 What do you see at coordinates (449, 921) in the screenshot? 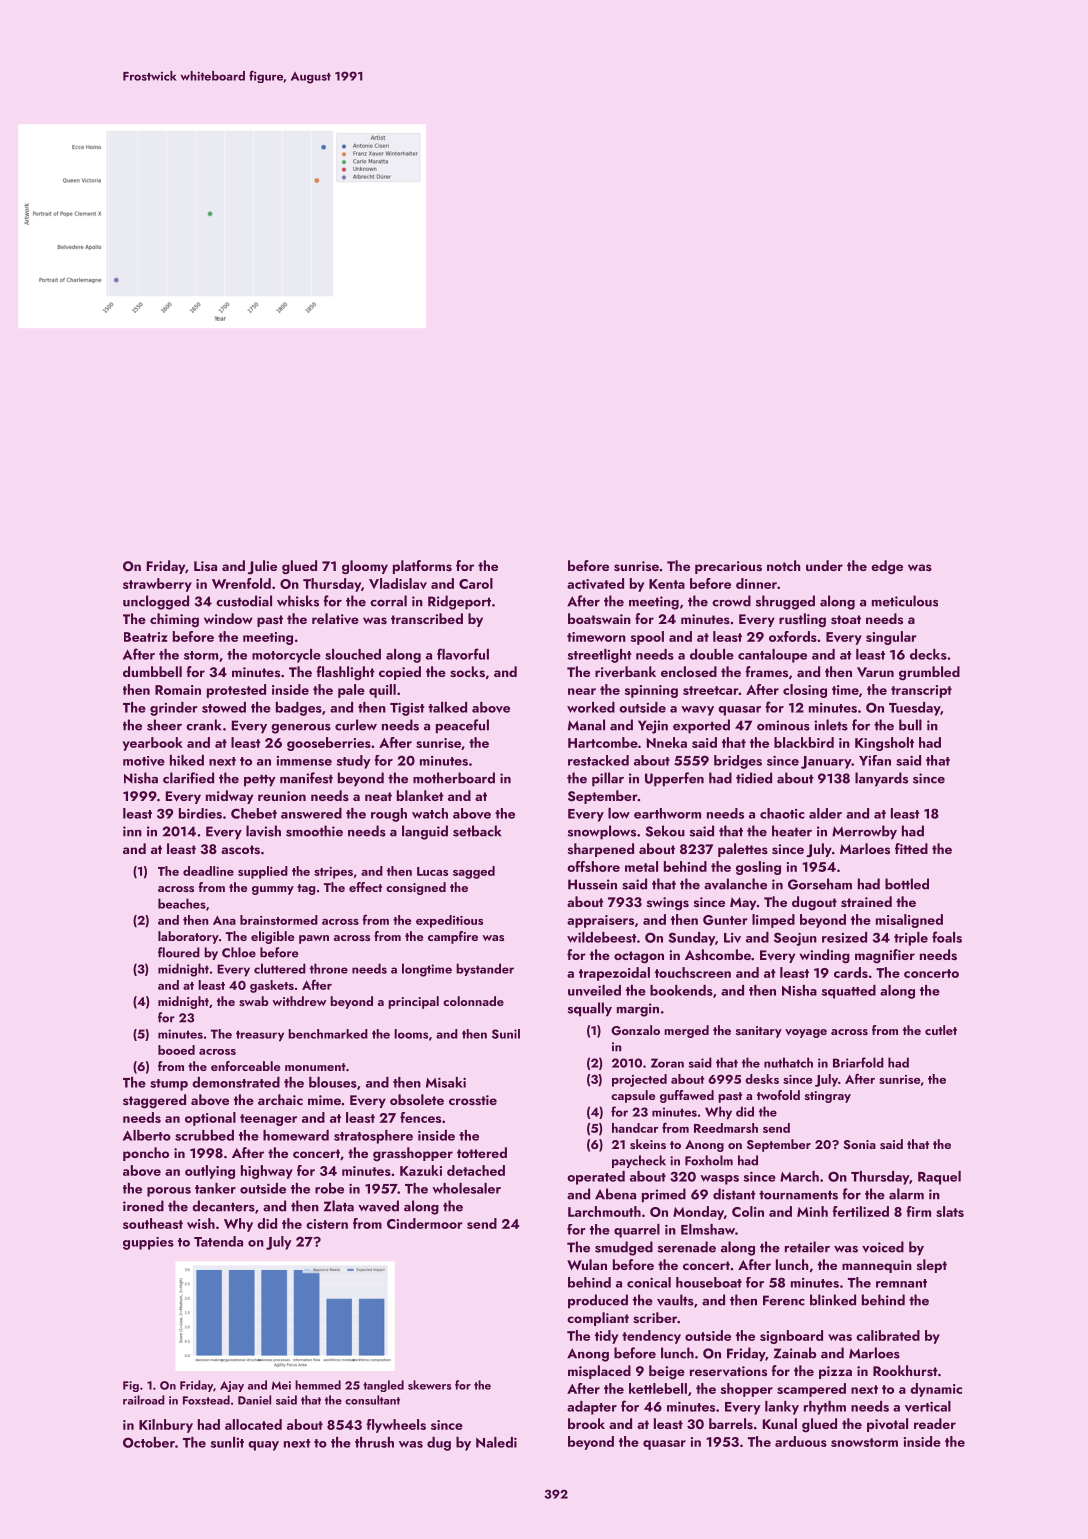
I see `expeditious` at bounding box center [449, 921].
